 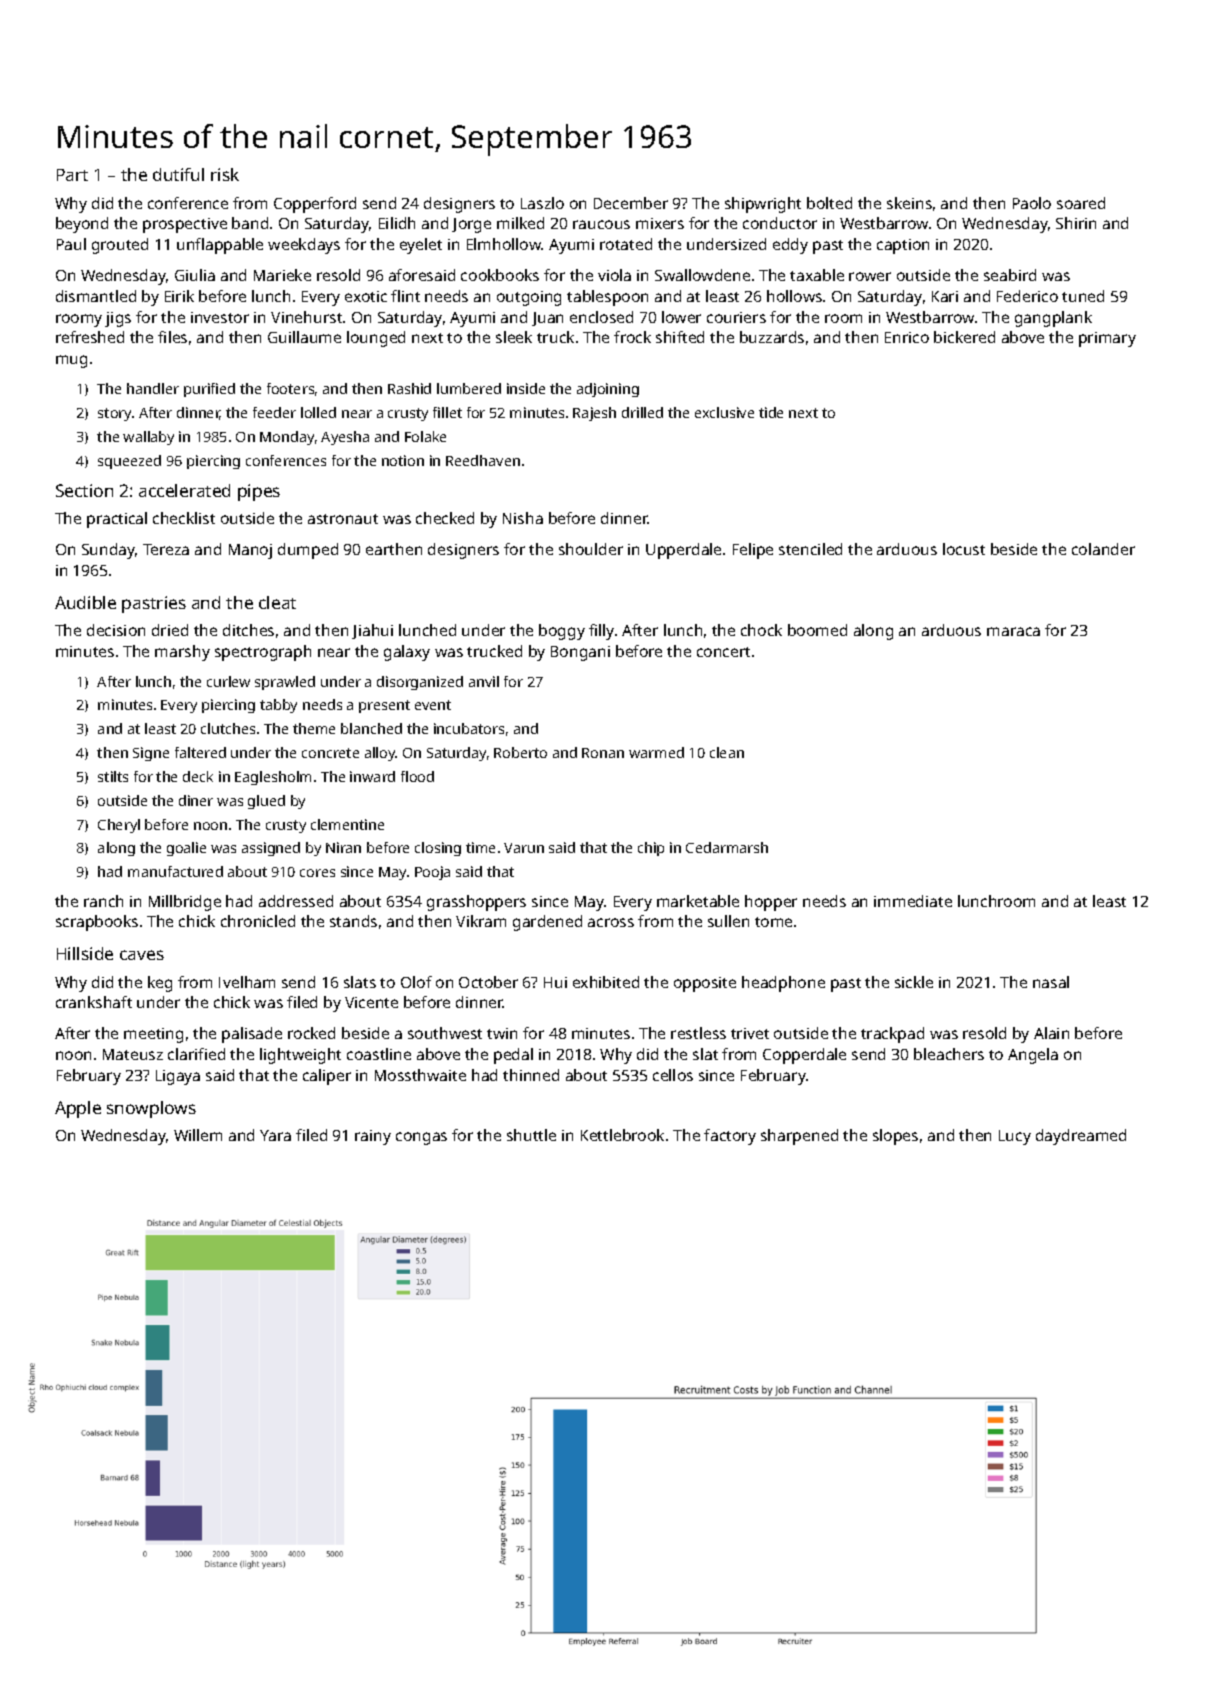 I want to click on clean, so click(x=727, y=752).
